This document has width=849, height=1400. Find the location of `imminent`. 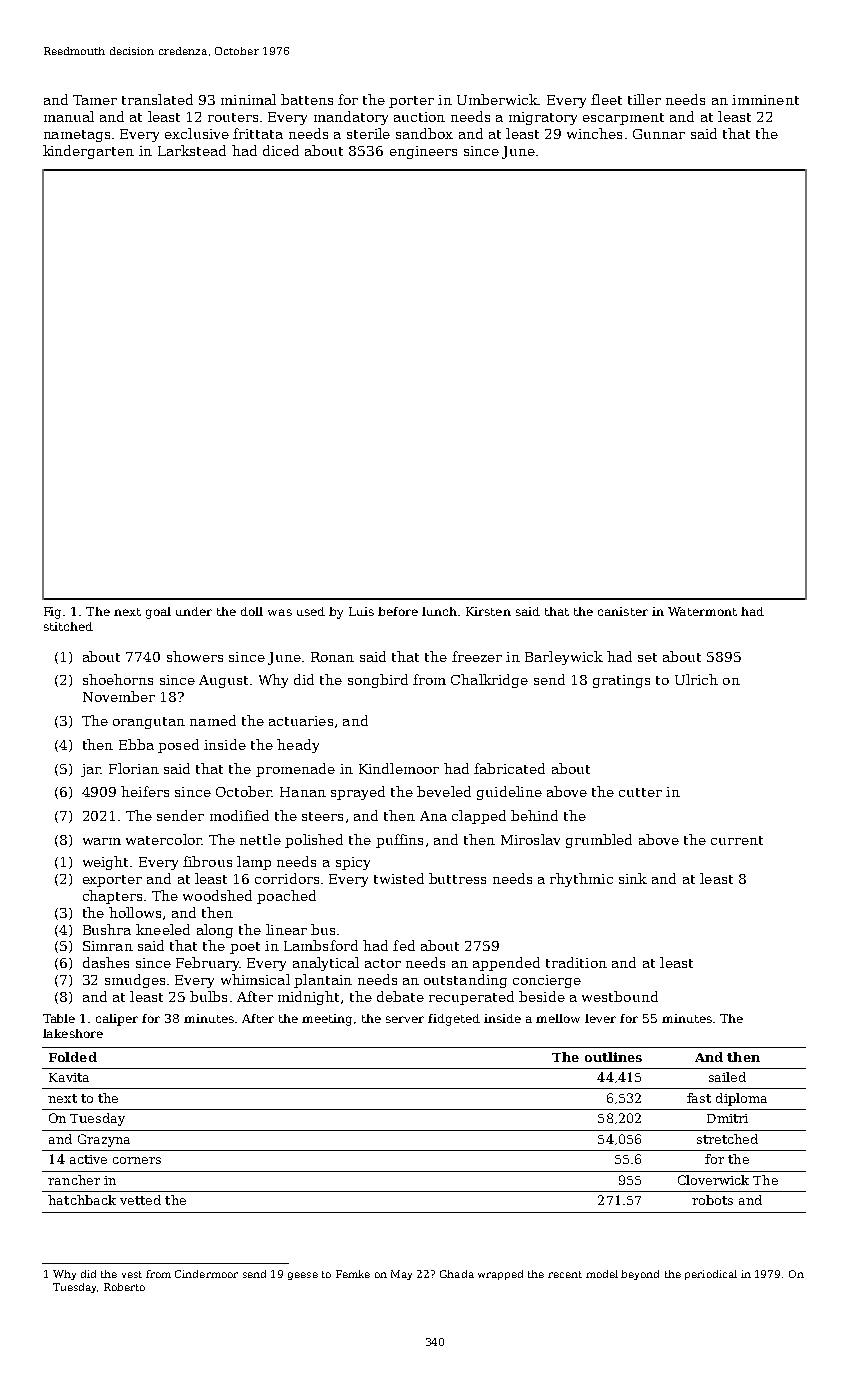

imminent is located at coordinates (765, 100).
